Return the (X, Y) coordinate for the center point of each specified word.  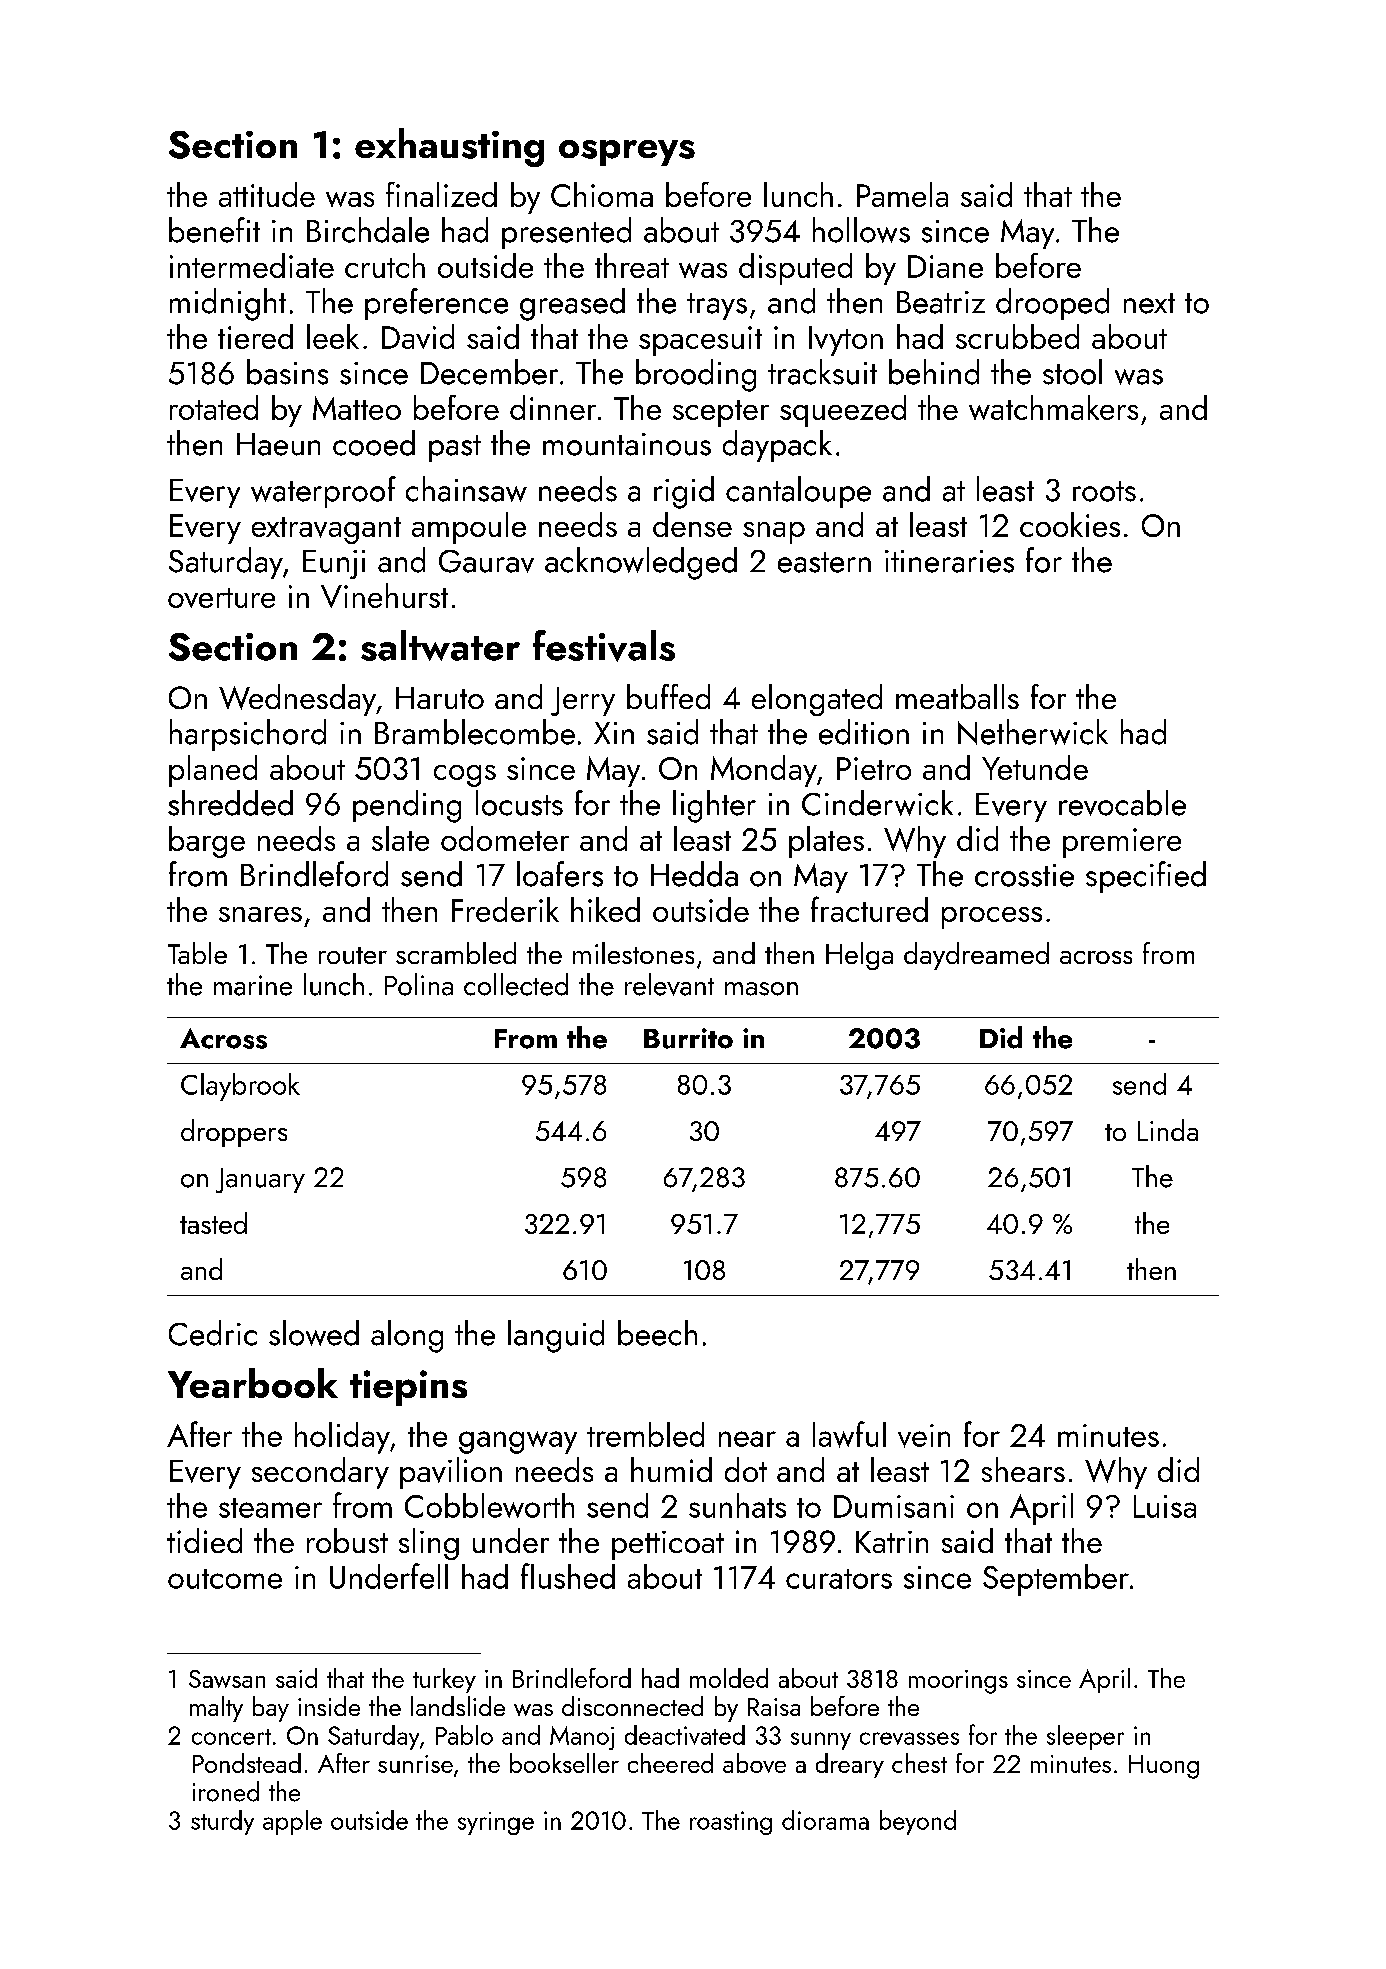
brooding (696, 375)
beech (657, 1333)
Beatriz (941, 302)
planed (213, 771)
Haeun (278, 444)
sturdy (222, 1822)
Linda (1168, 1130)
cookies (1070, 524)
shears (1023, 1469)
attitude (267, 194)
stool (1072, 372)
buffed (668, 696)
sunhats (737, 1505)
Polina (419, 984)
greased (572, 304)
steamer (270, 1508)
